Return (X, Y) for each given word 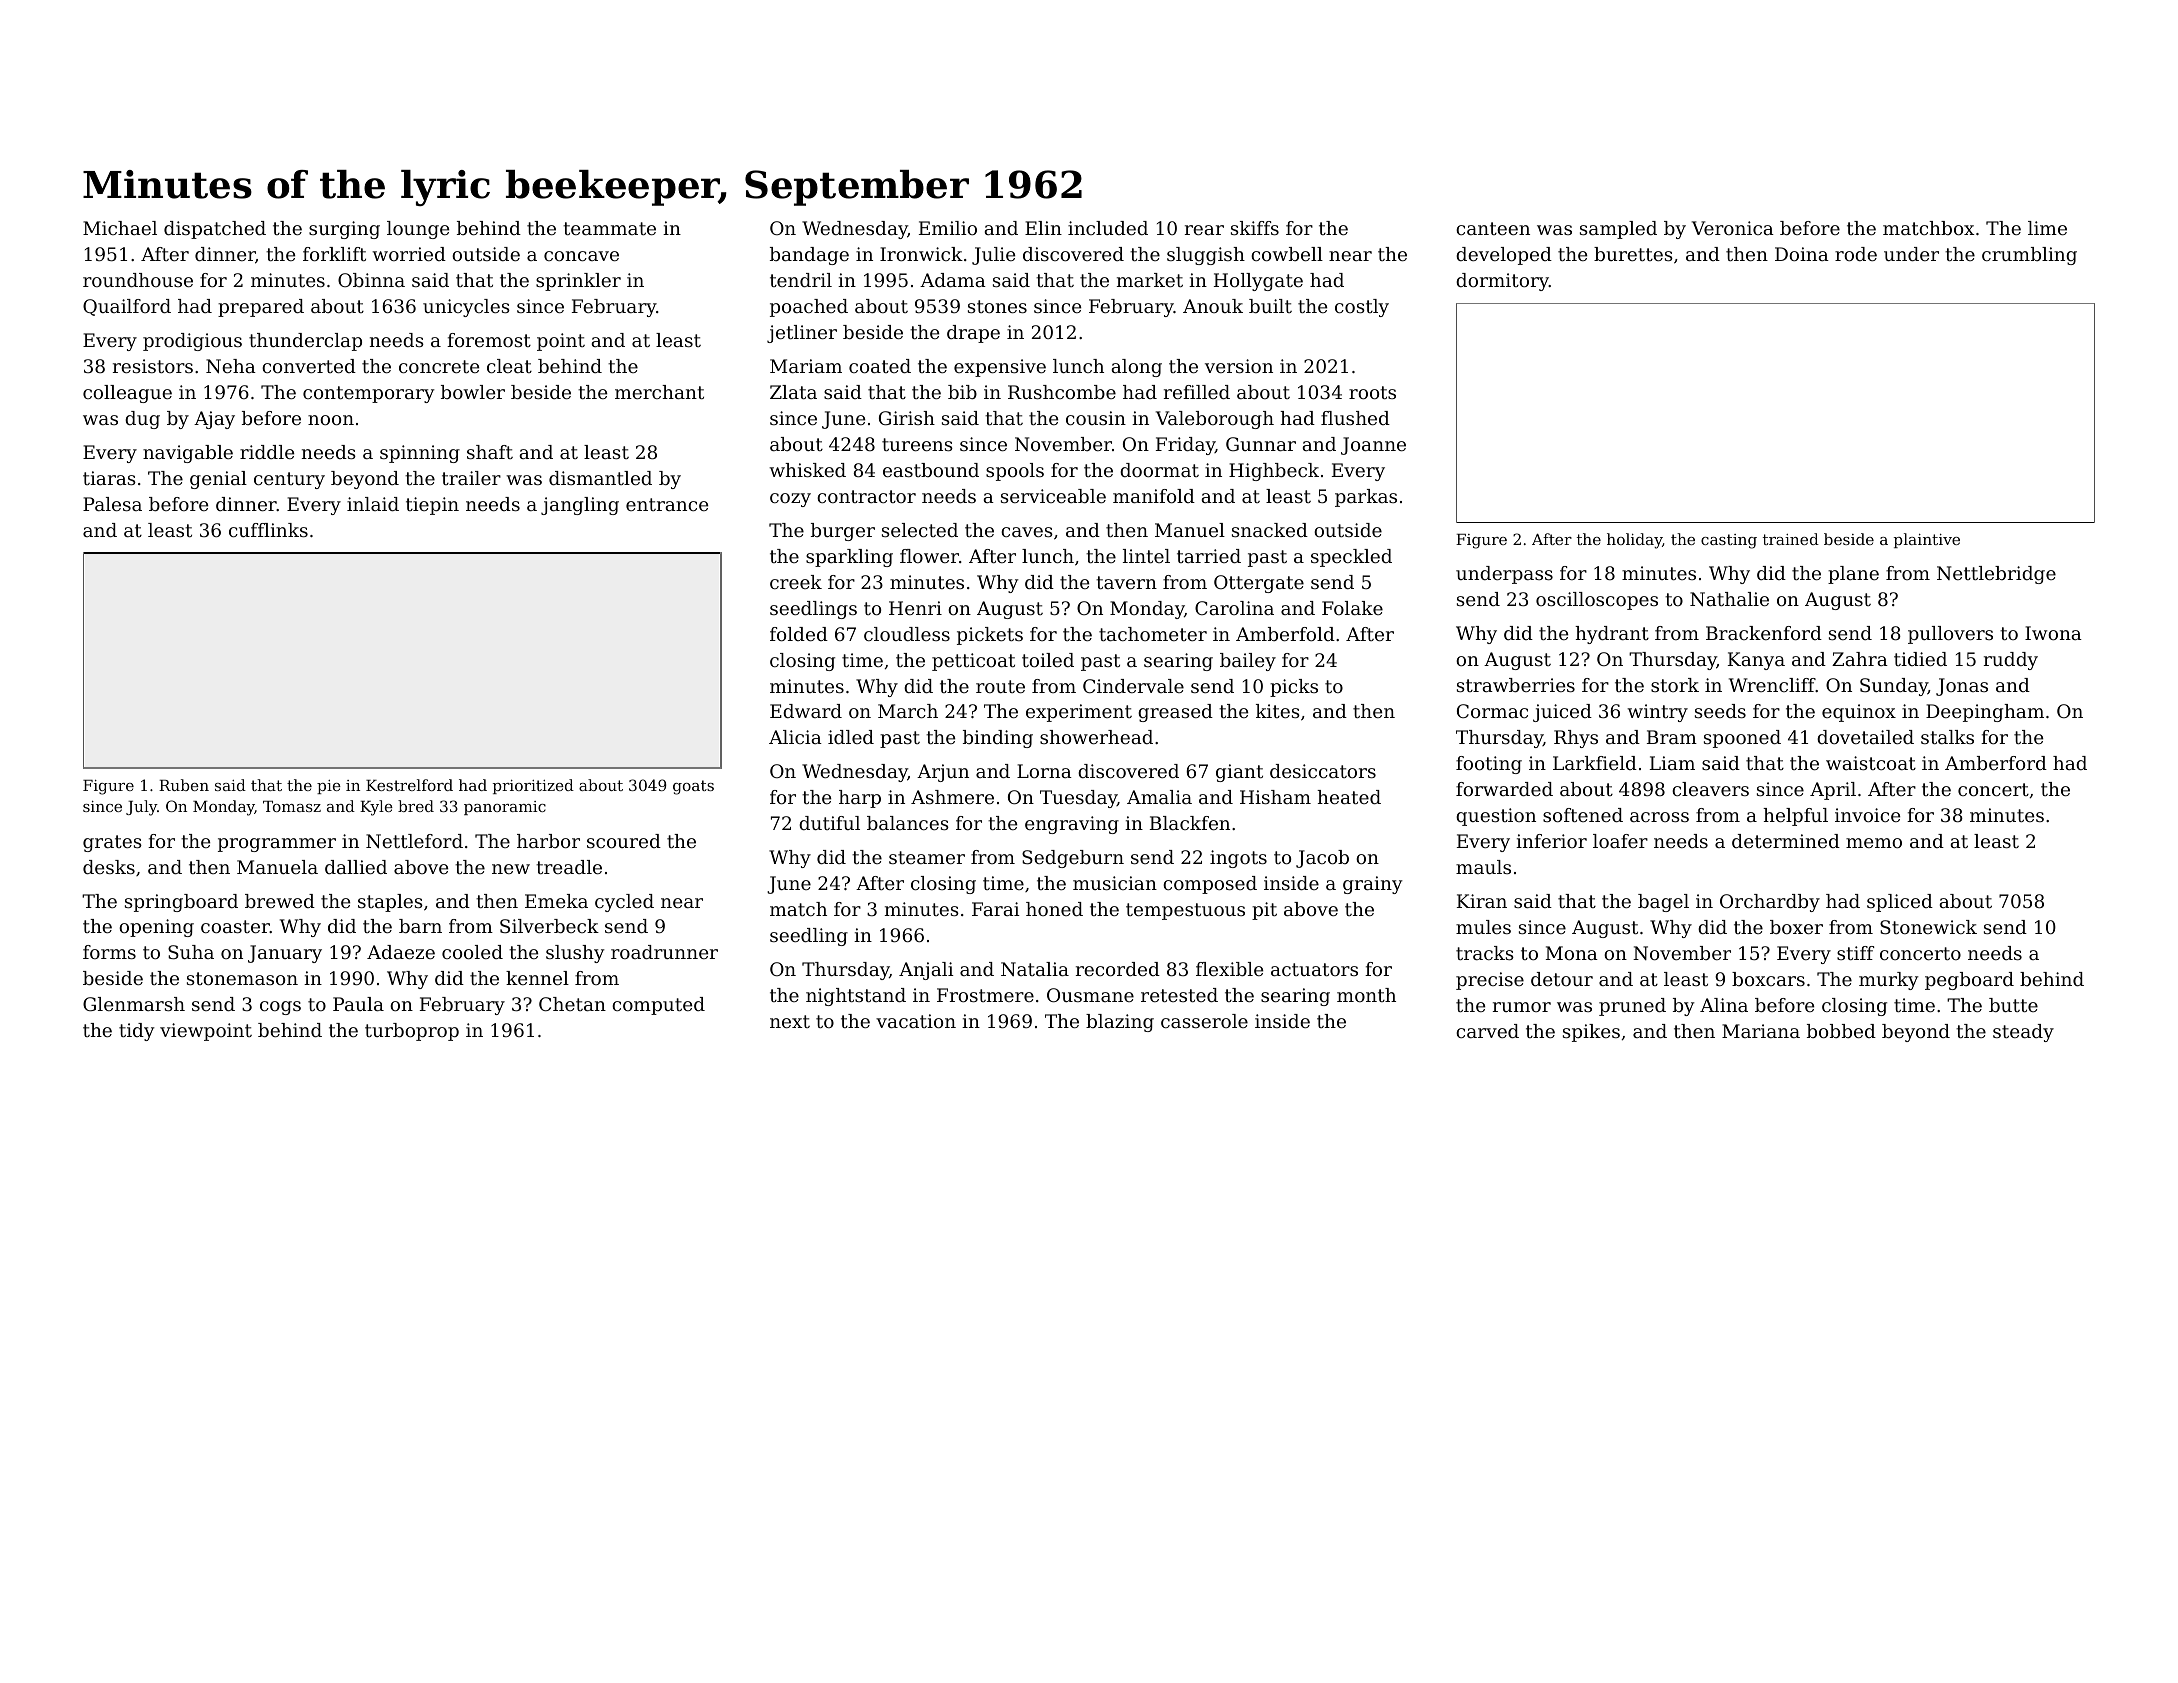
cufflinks (268, 530)
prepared (261, 308)
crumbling (2029, 256)
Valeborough (1215, 420)
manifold (1154, 496)
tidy (137, 1032)
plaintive (1927, 540)
